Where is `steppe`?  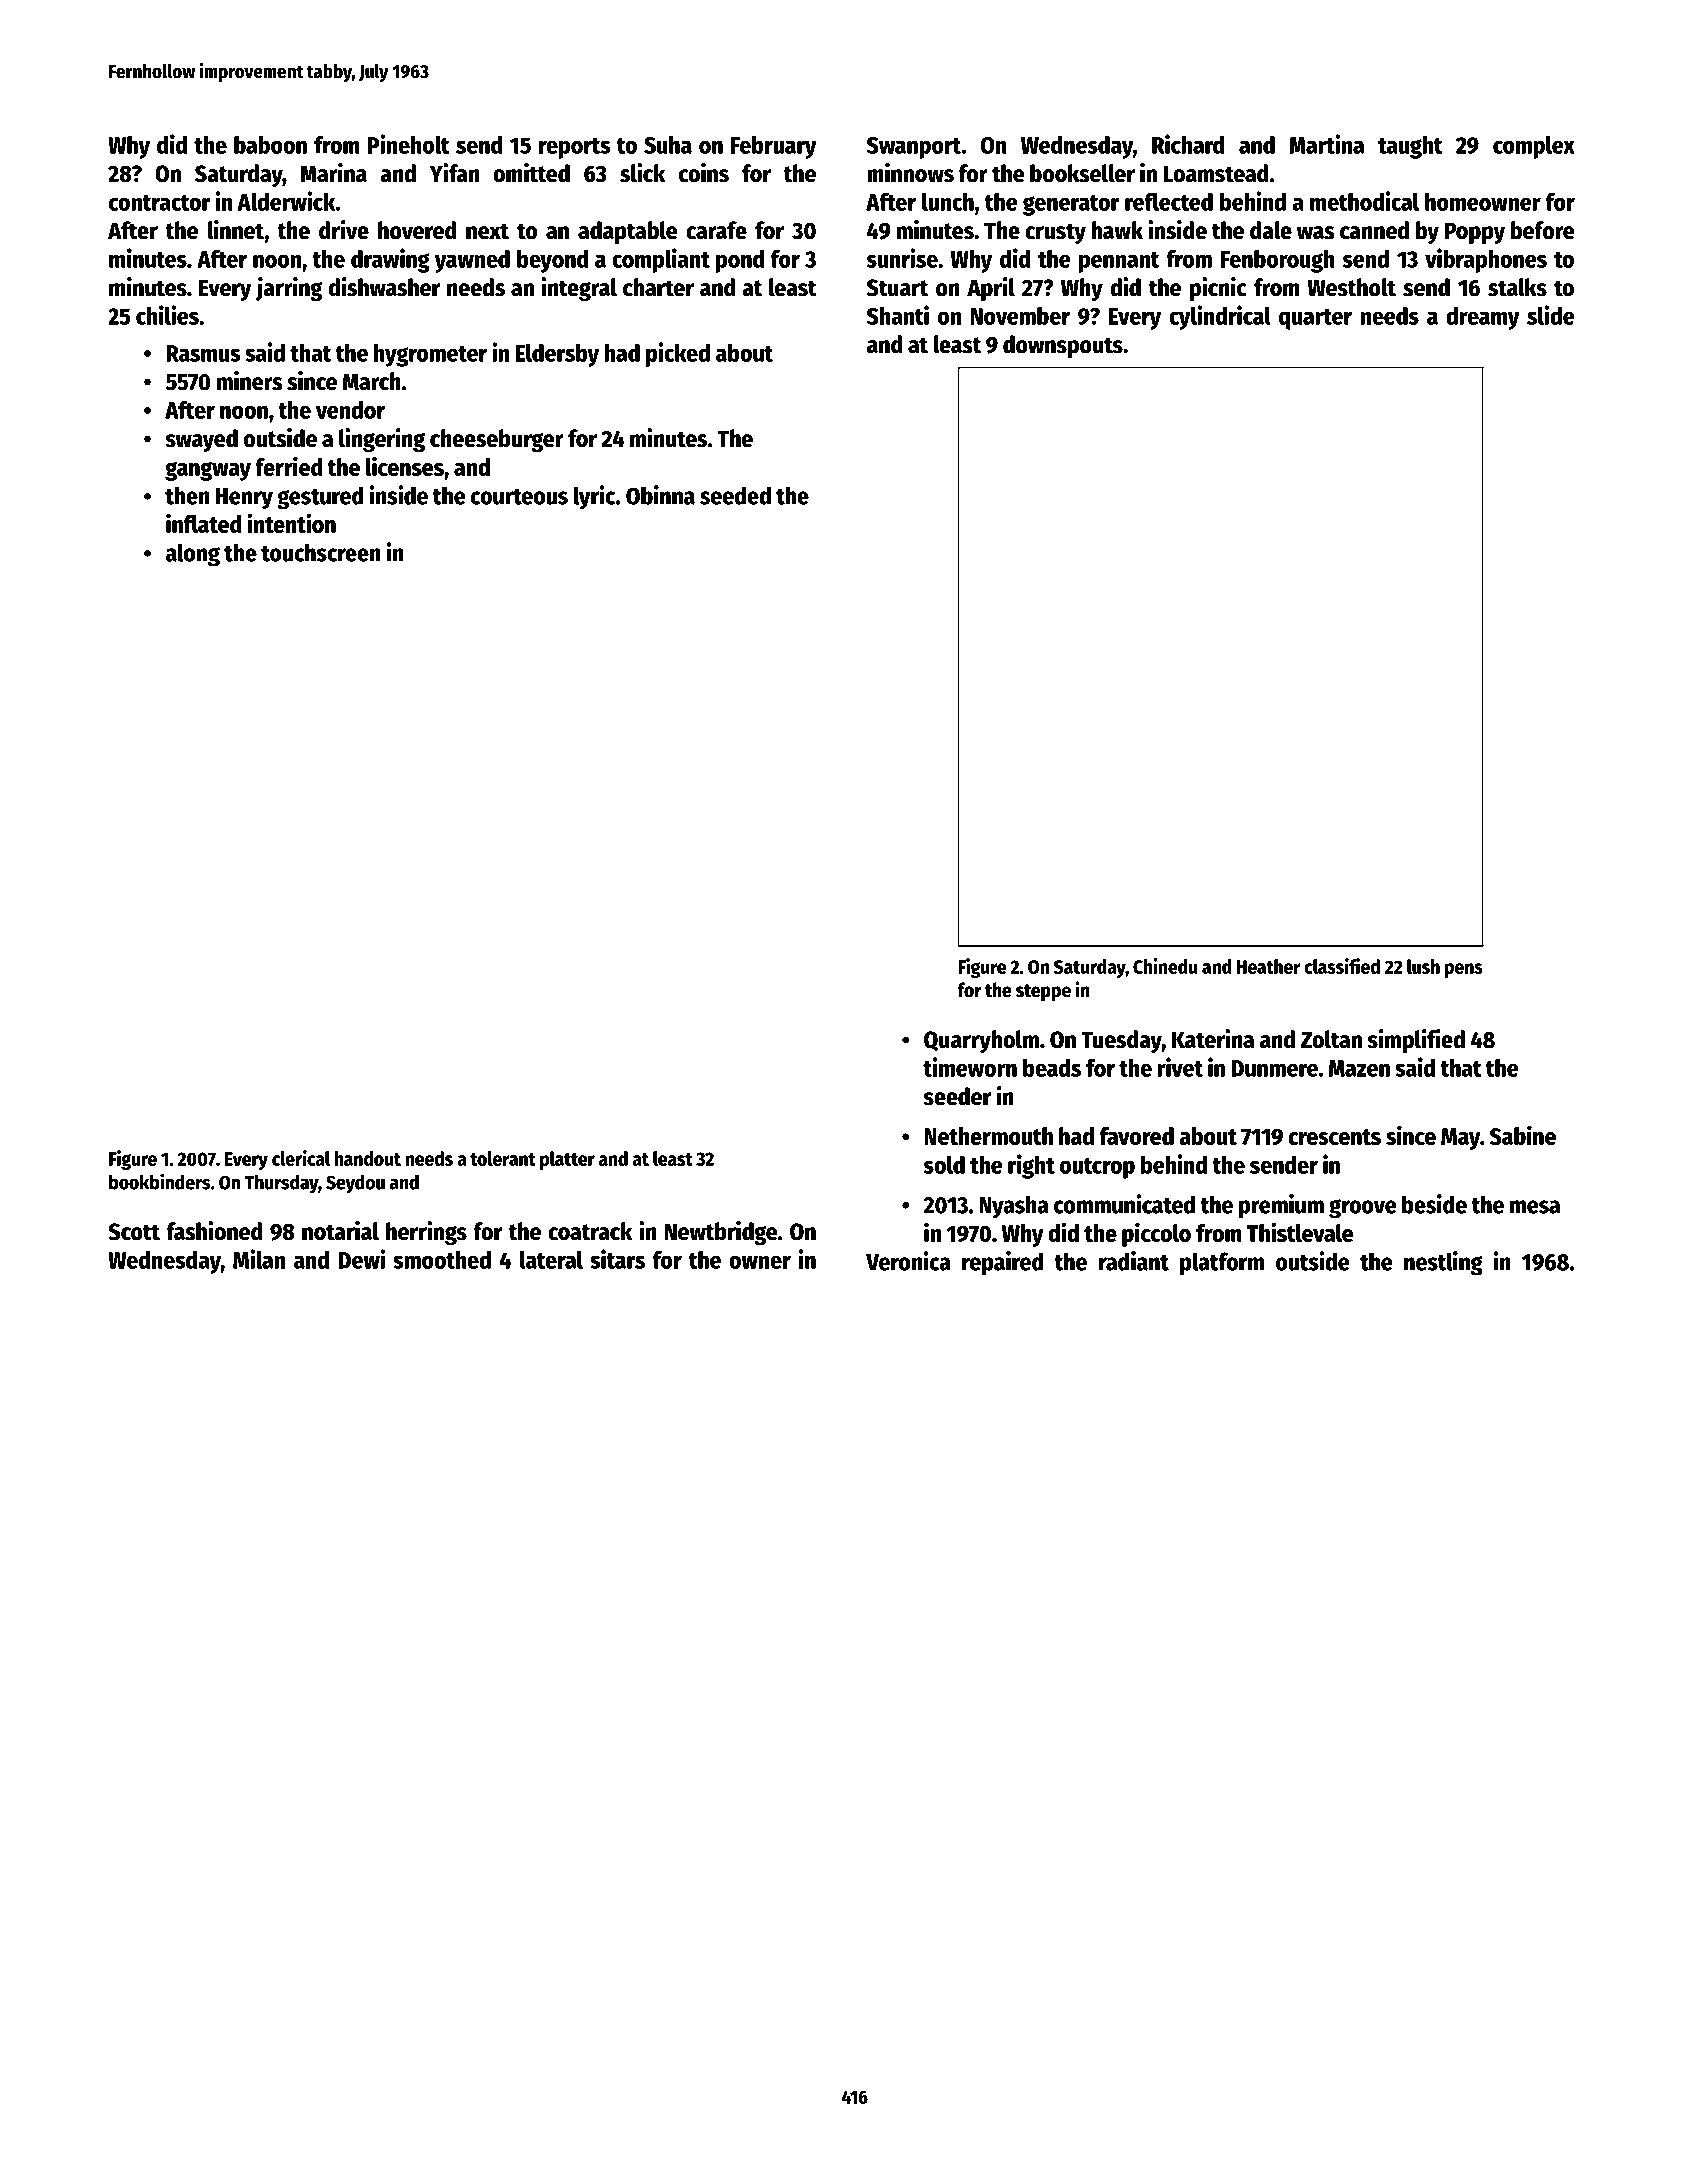
steppe is located at coordinates (1043, 992).
